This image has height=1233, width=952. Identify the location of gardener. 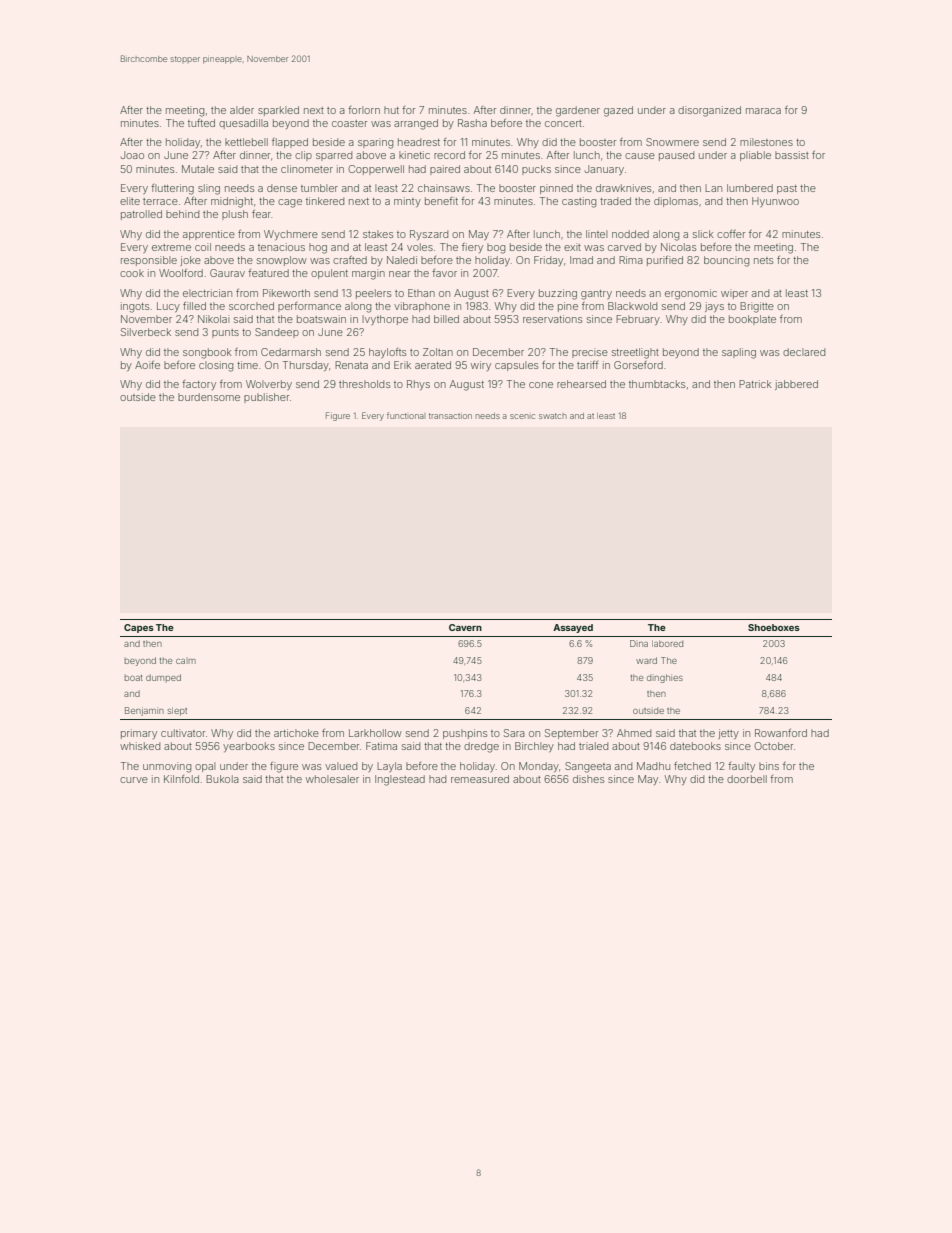
(578, 111).
